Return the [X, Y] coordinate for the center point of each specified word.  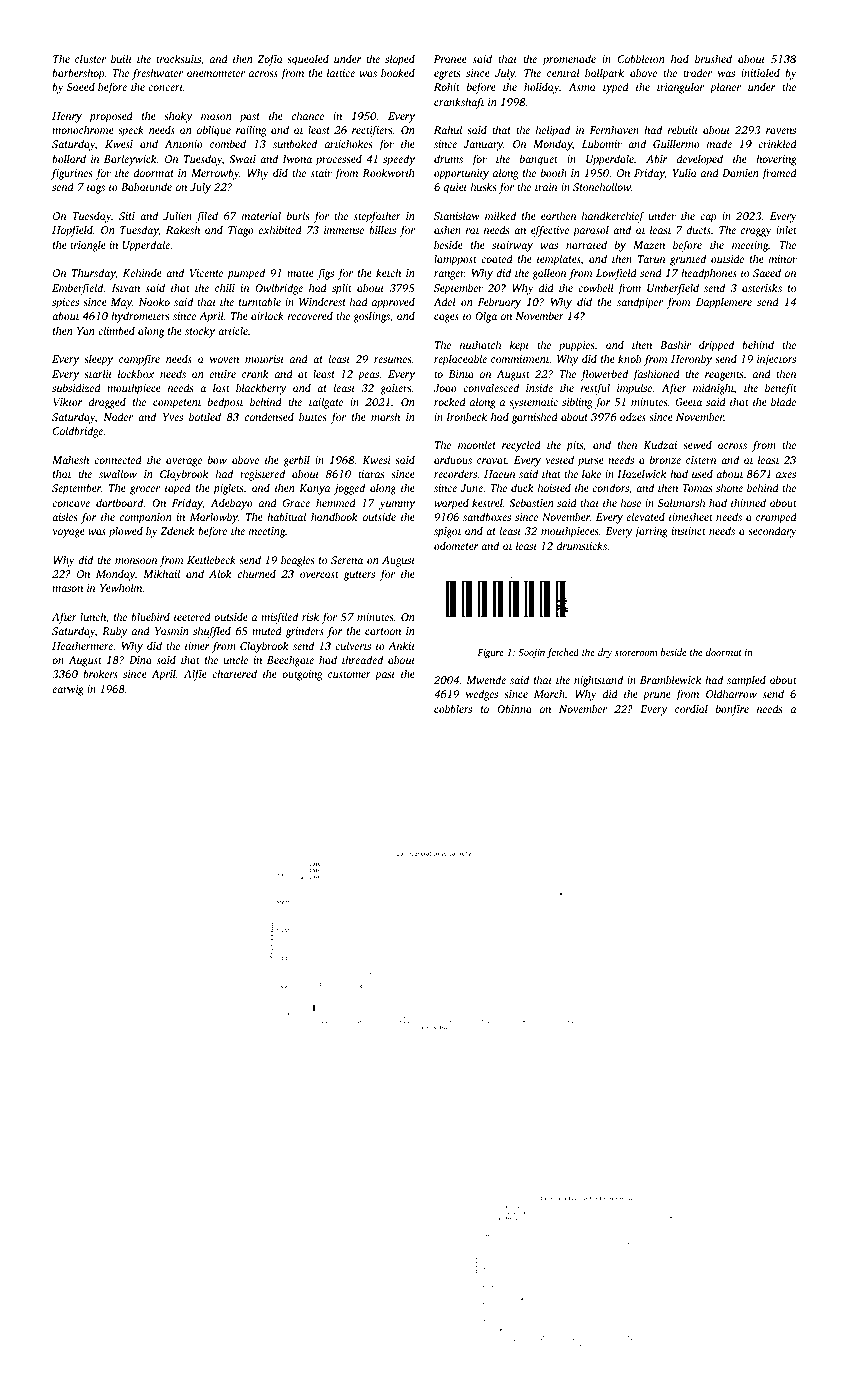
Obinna [514, 708]
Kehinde [142, 272]
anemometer [216, 73]
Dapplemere [724, 303]
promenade [569, 60]
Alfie [195, 675]
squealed [308, 60]
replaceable [460, 360]
